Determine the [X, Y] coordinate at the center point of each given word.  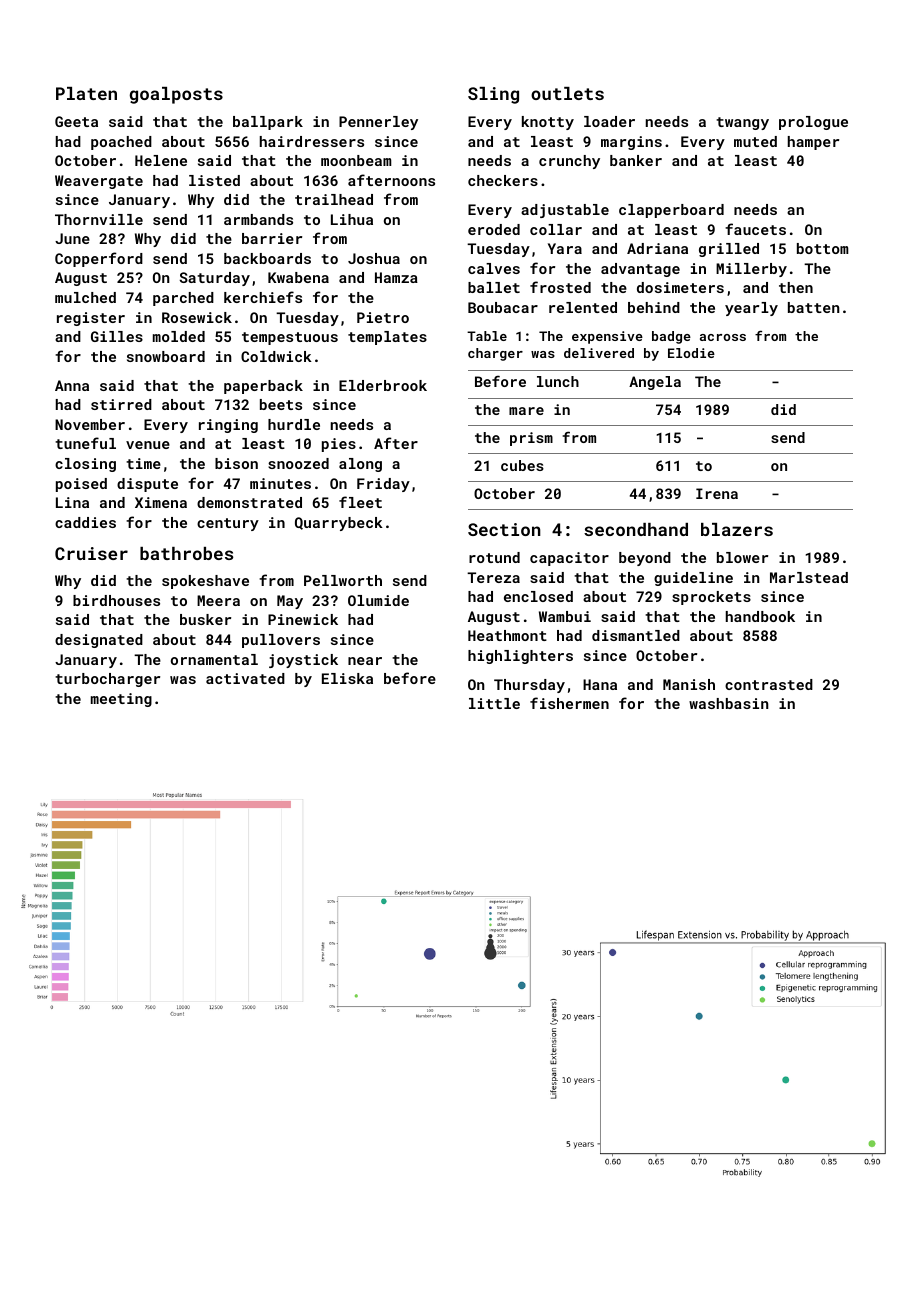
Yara [565, 248]
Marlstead [809, 577]
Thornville [99, 219]
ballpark [268, 123]
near [365, 661]
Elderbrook [383, 385]
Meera [218, 600]
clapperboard [671, 211]
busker [205, 619]
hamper [813, 143]
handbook [760, 616]
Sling [493, 95]
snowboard [166, 356]
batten [813, 307]
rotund [494, 557]
